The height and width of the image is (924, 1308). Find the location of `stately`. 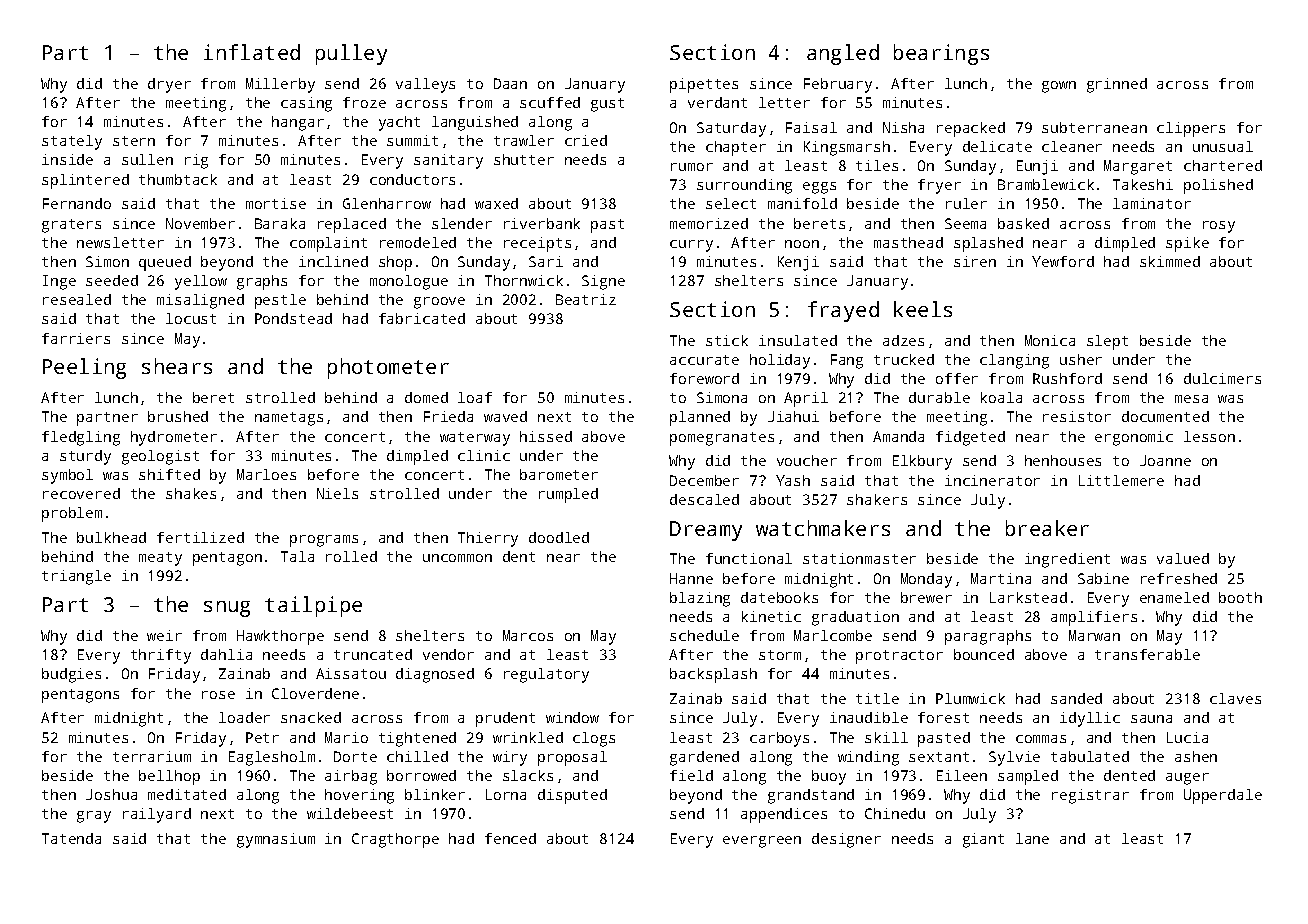

stately is located at coordinates (72, 142).
